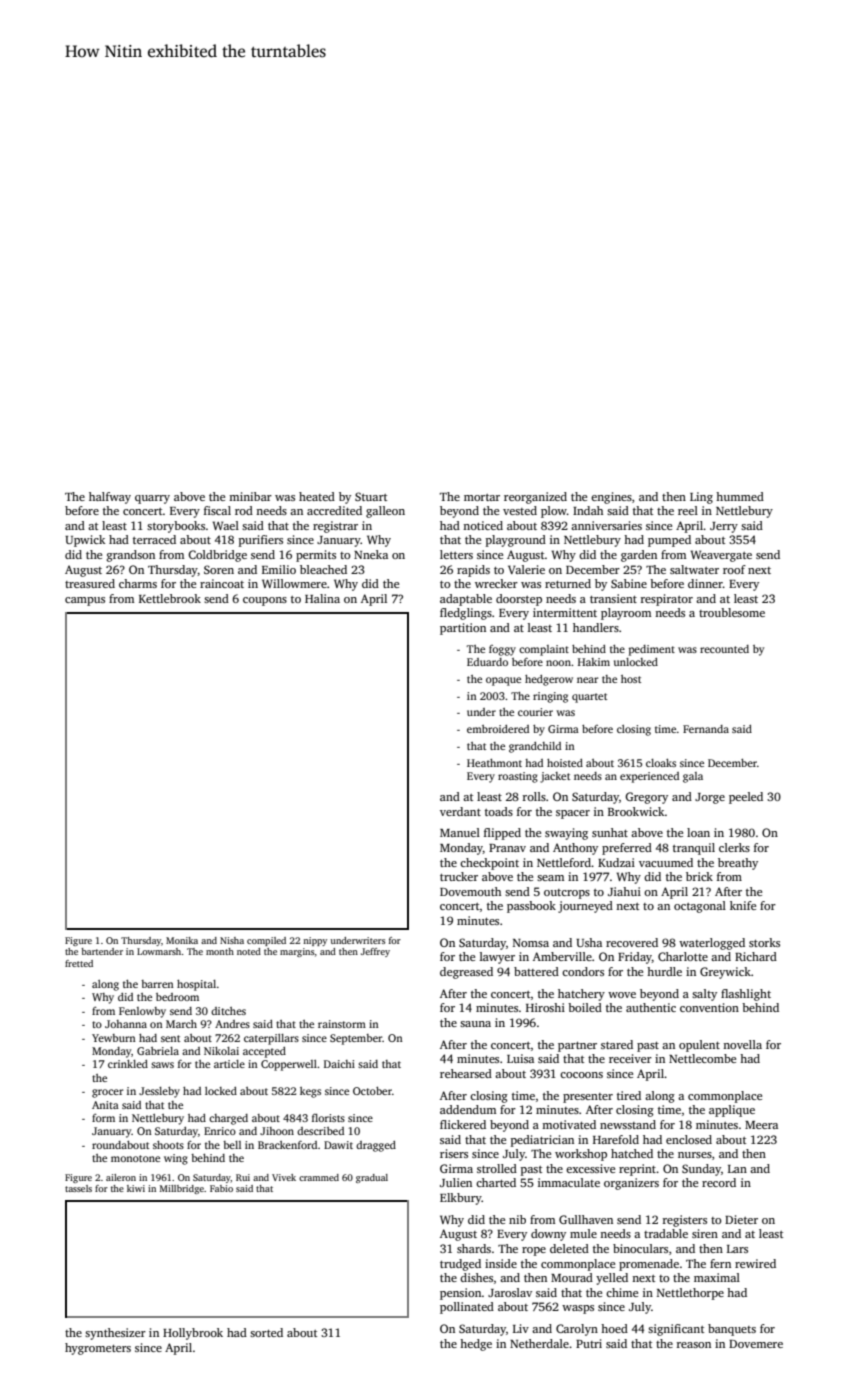 The image size is (849, 1400). Describe the element at coordinates (78, 1188) in the document. I see `tassels` at that location.
